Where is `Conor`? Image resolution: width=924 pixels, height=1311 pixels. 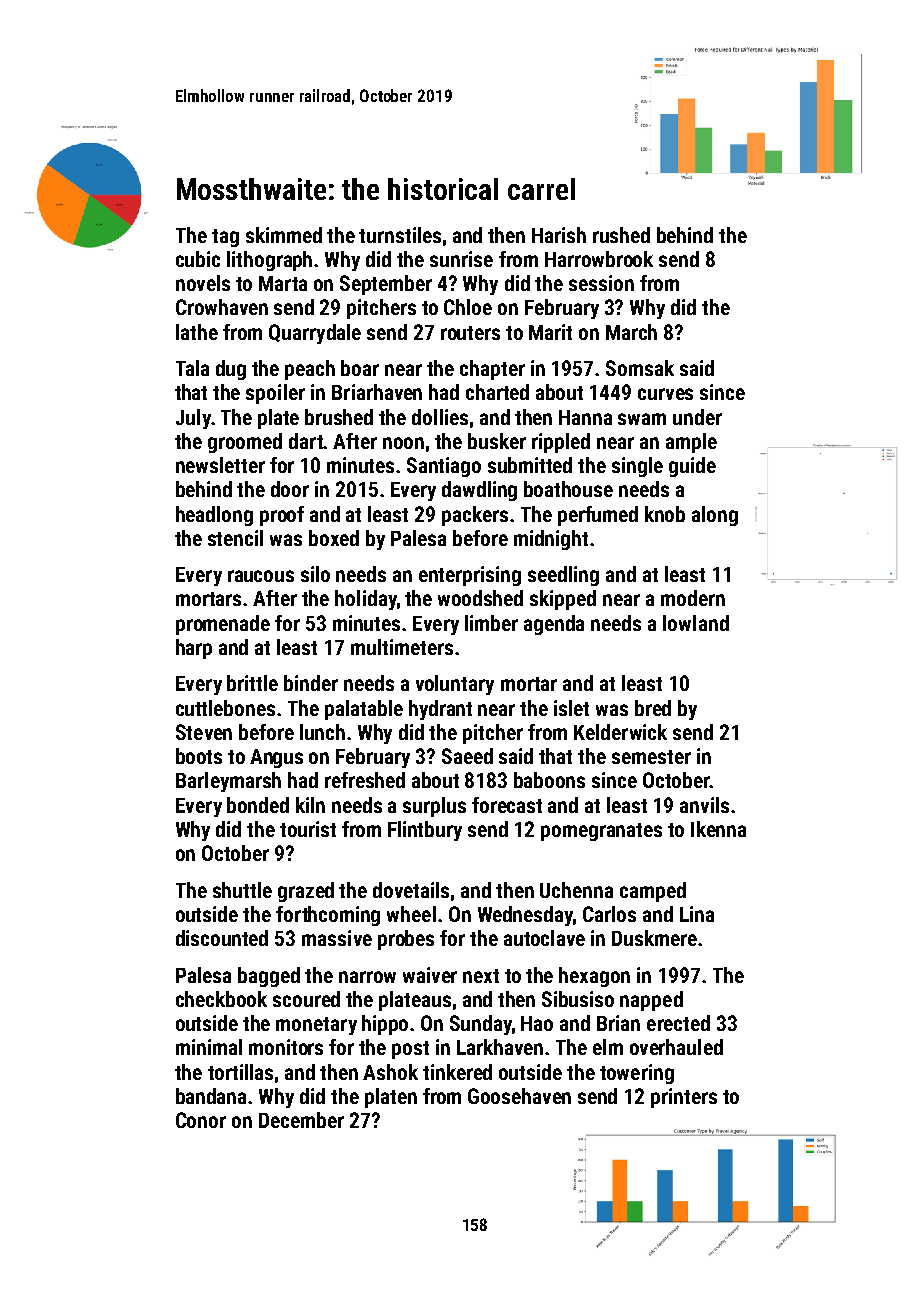
Conor is located at coordinates (201, 1120).
